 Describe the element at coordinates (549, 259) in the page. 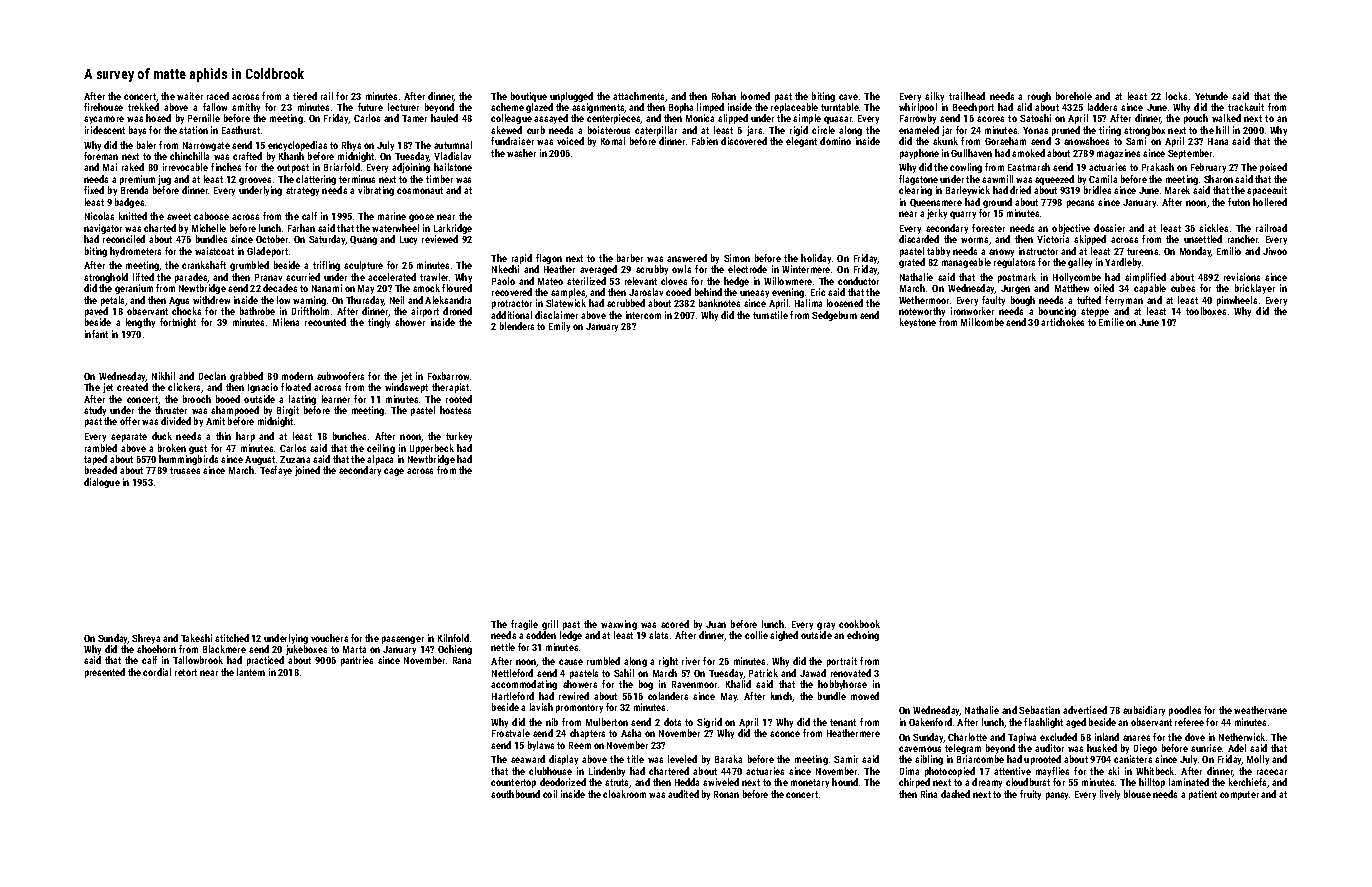

I see `flagon` at that location.
